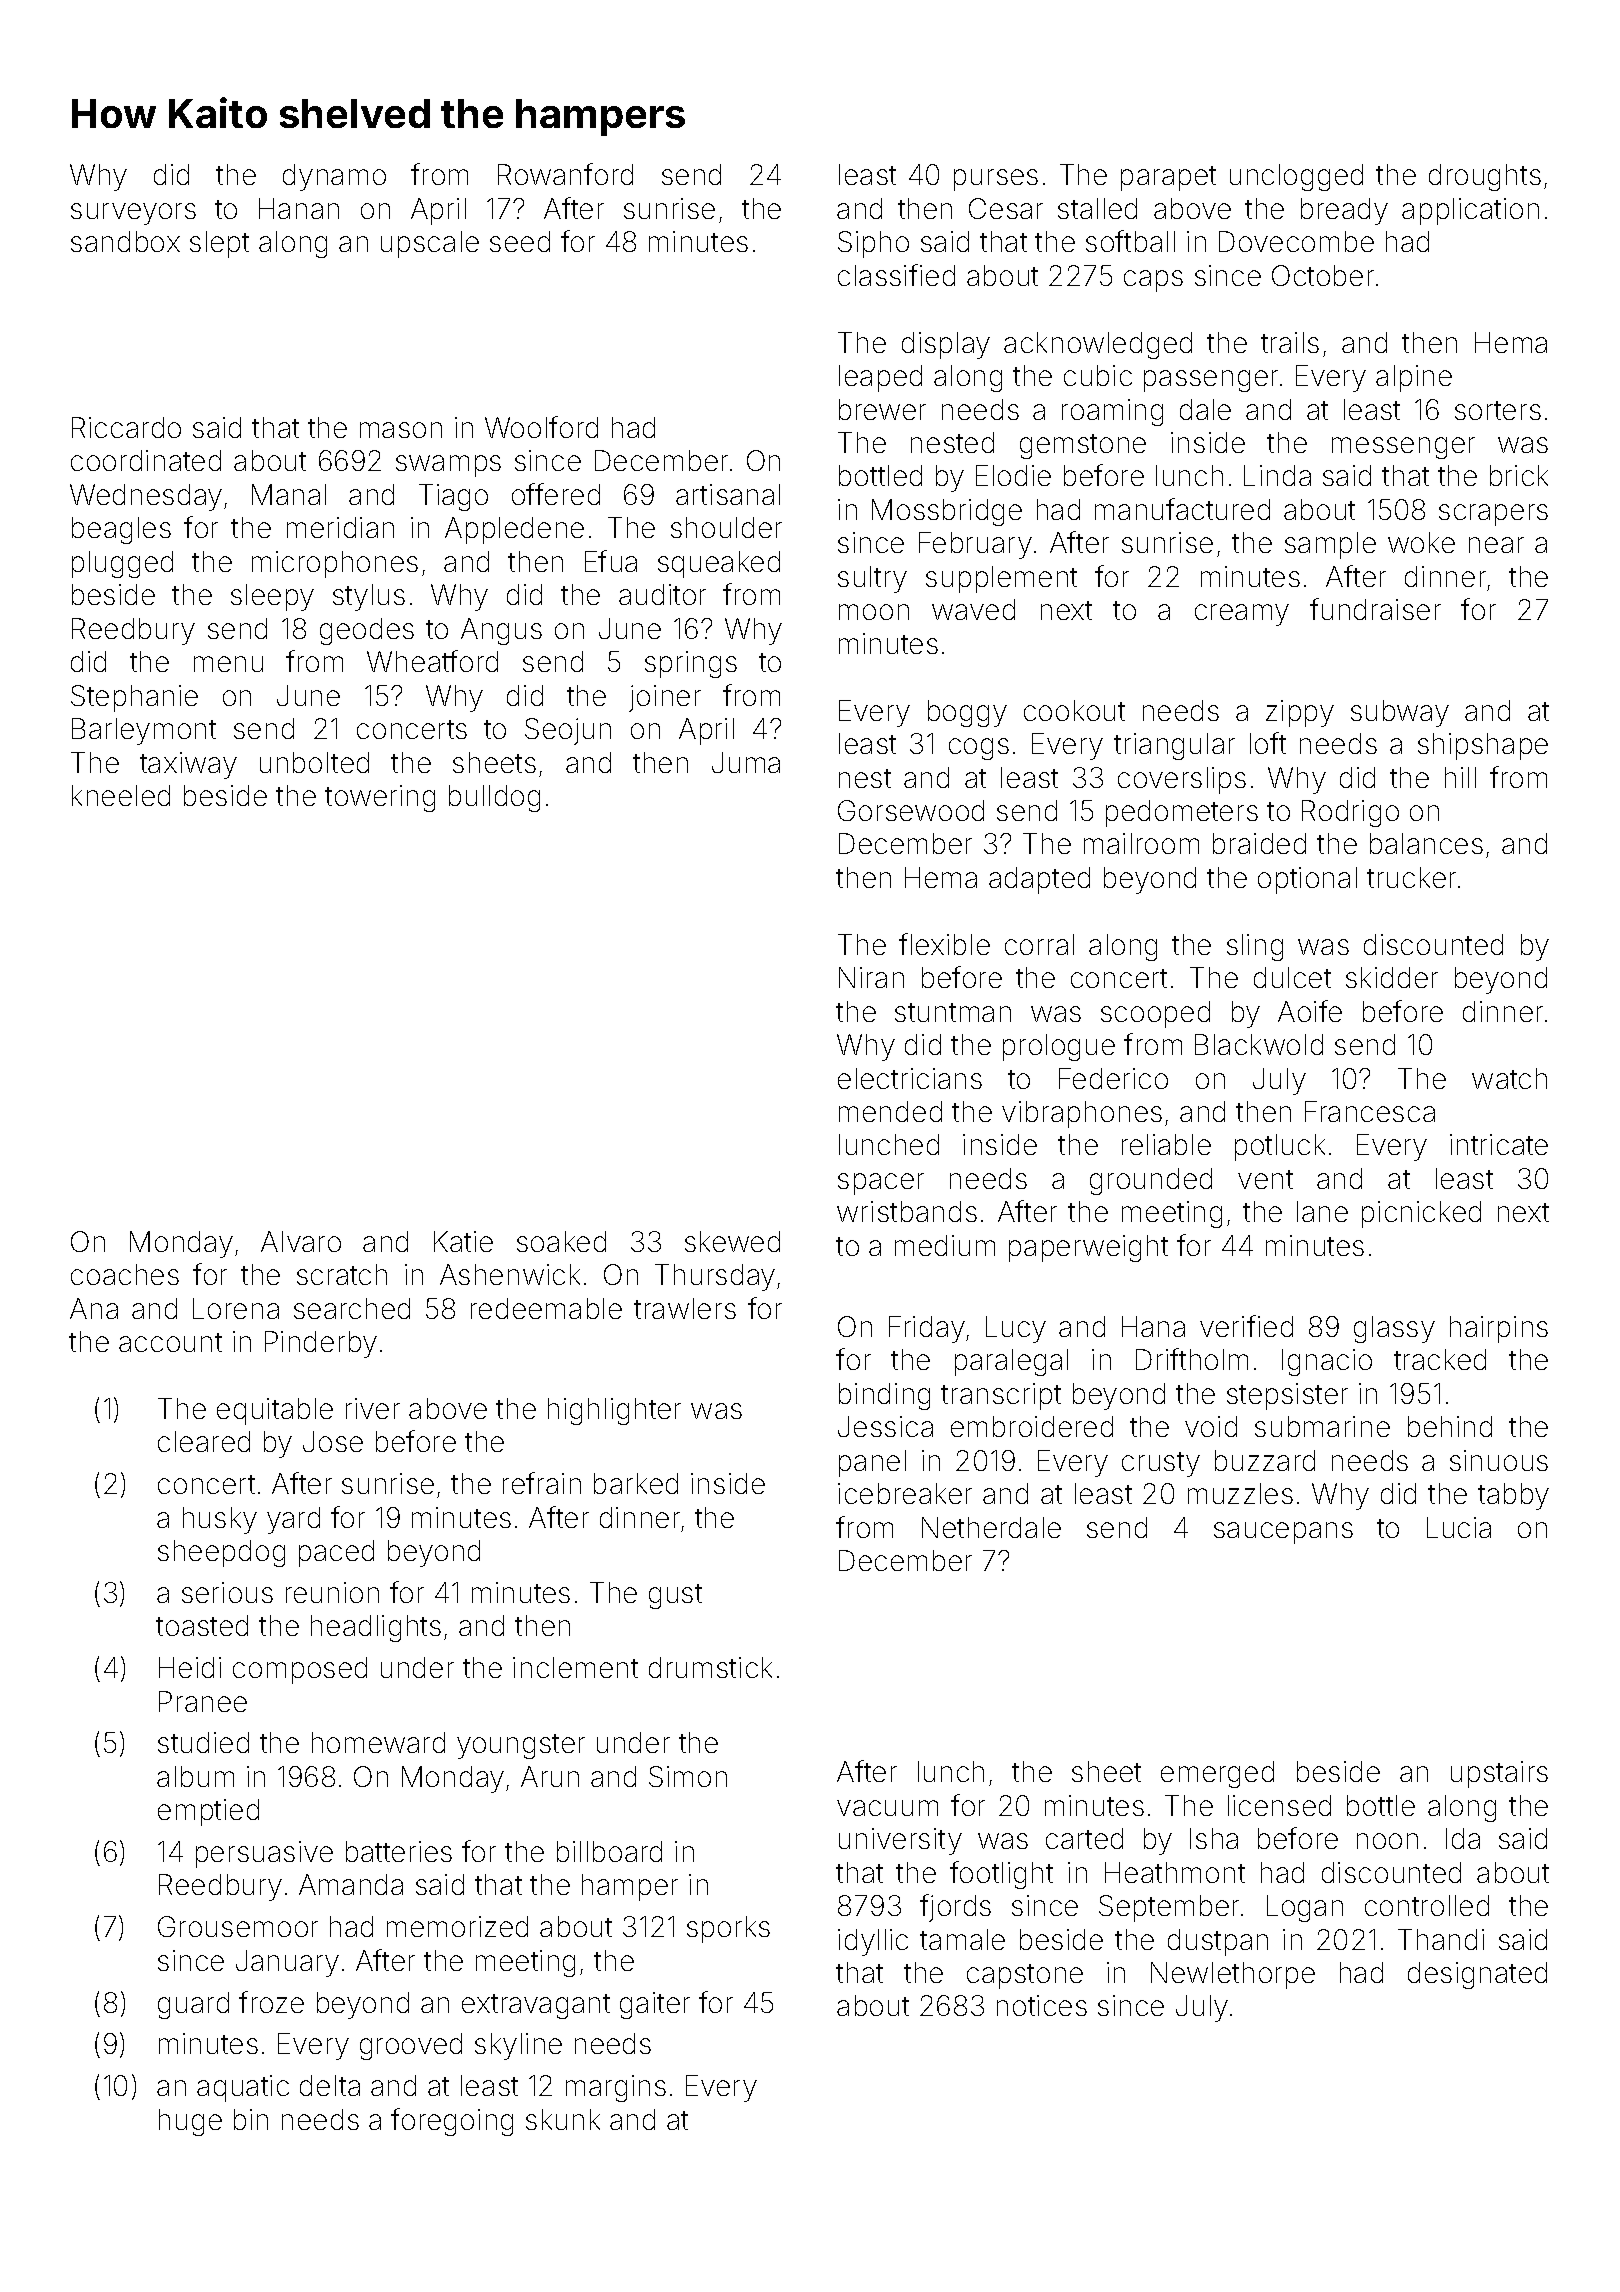 The width and height of the document is (1620, 2292). Describe the element at coordinates (301, 1241) in the document. I see `Alvaro` at that location.
